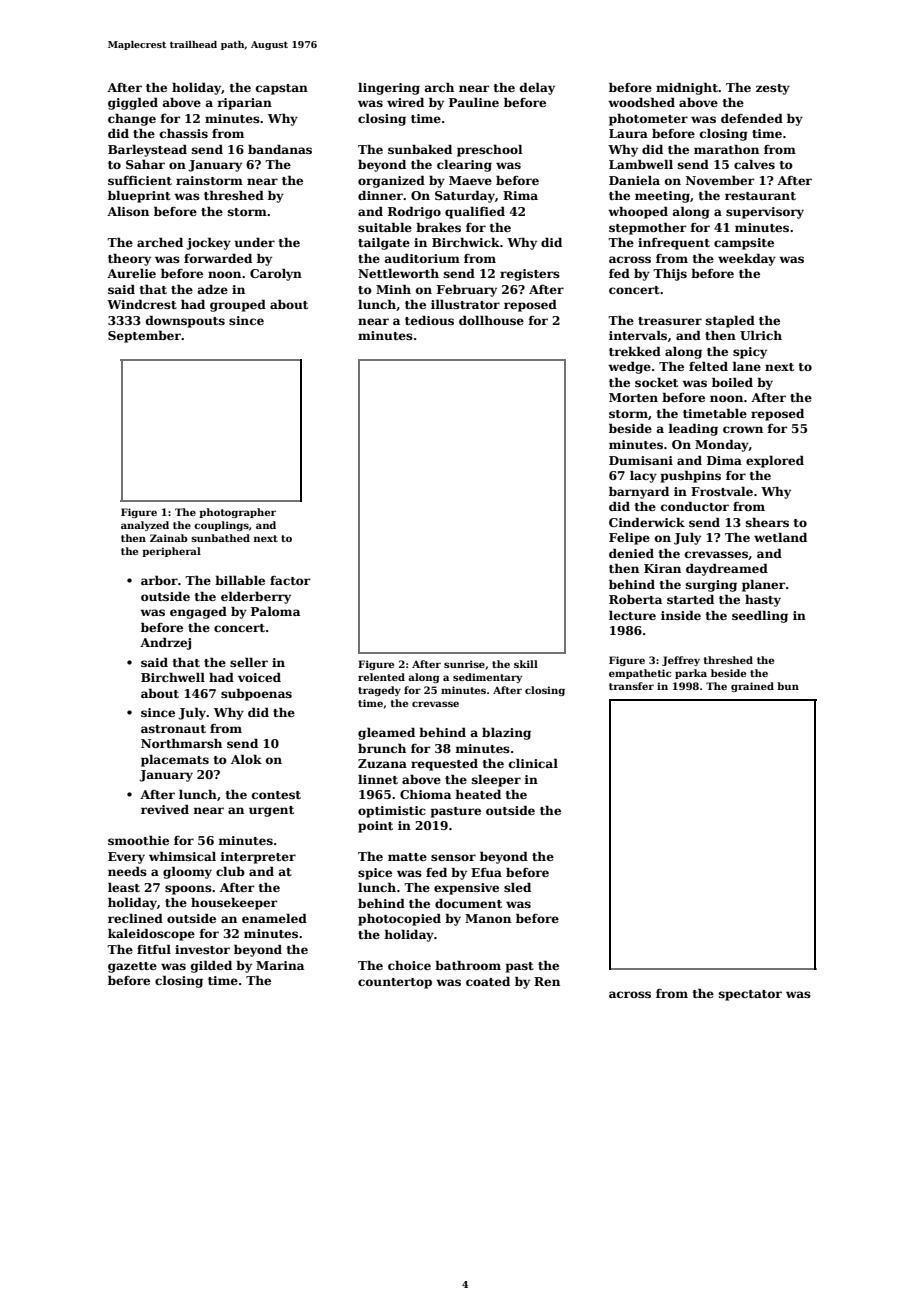 The width and height of the screenshot is (924, 1308). Describe the element at coordinates (488, 981) in the screenshot. I see `coated` at that location.
